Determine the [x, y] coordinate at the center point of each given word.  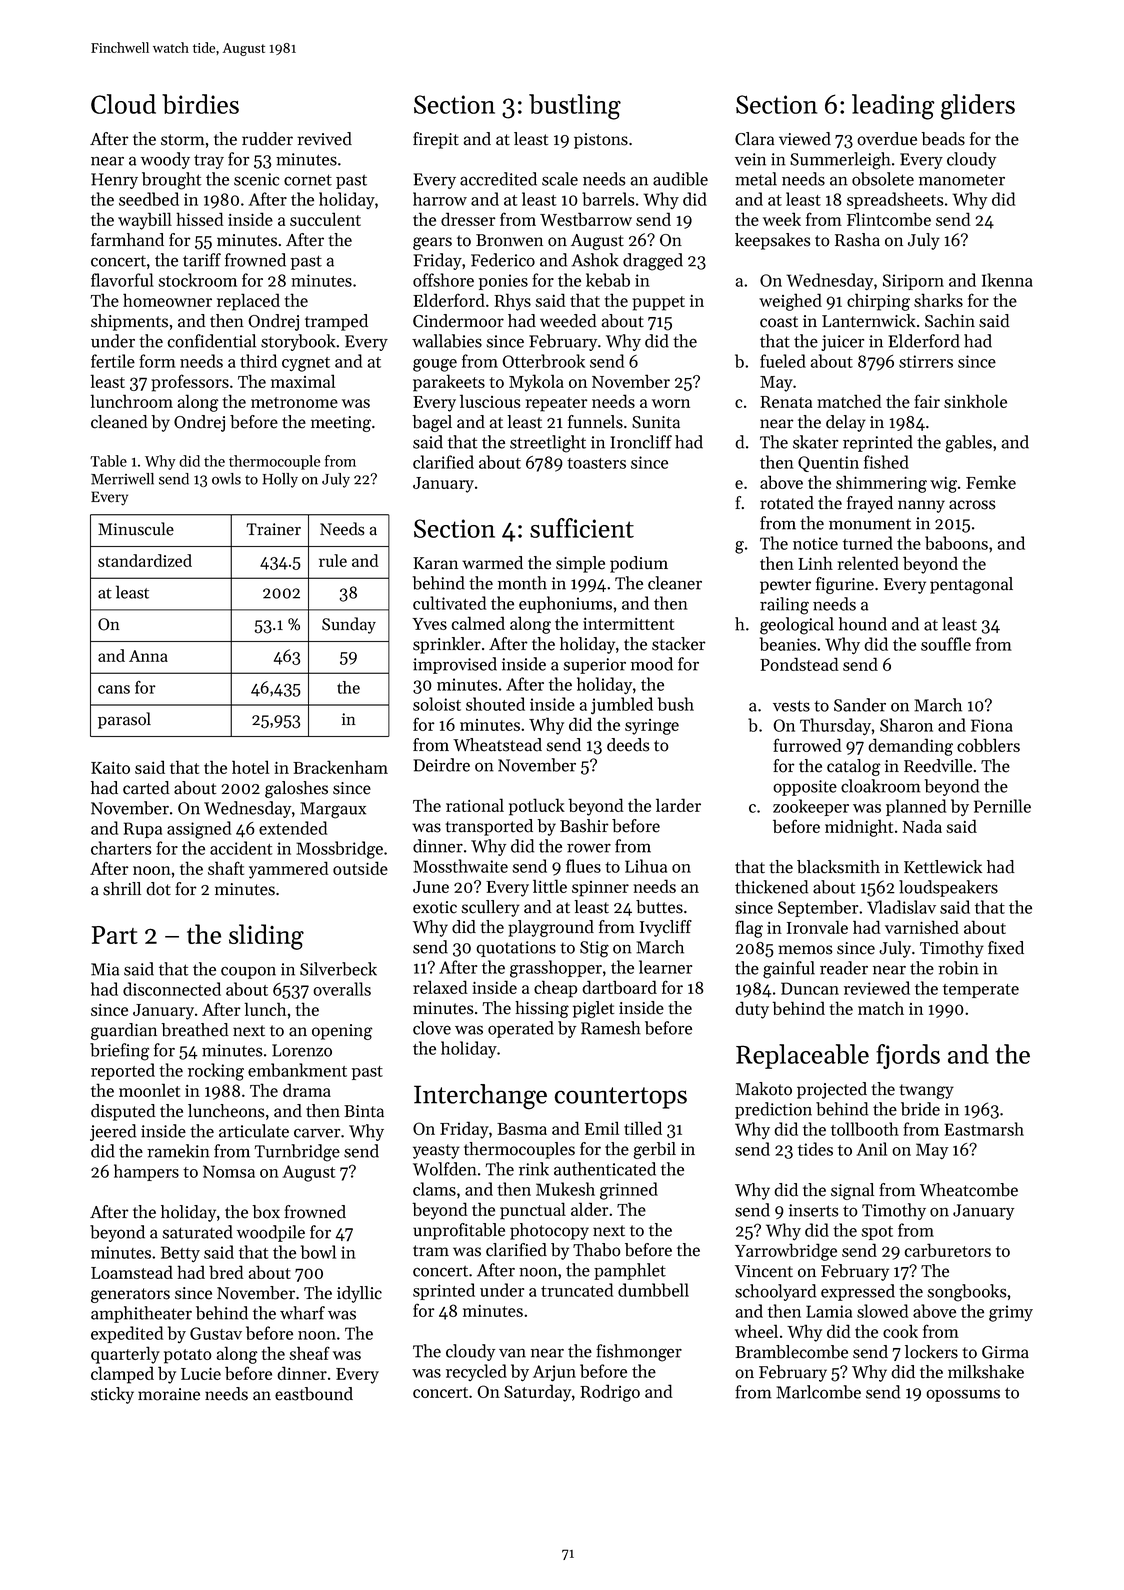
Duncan [810, 988]
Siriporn [913, 282]
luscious [490, 401]
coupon [248, 972]
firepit [436, 140]
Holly [280, 480]
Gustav [216, 1333]
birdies [200, 104]
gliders [978, 107]
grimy [1011, 1313]
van [512, 1353]
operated [521, 1029]
